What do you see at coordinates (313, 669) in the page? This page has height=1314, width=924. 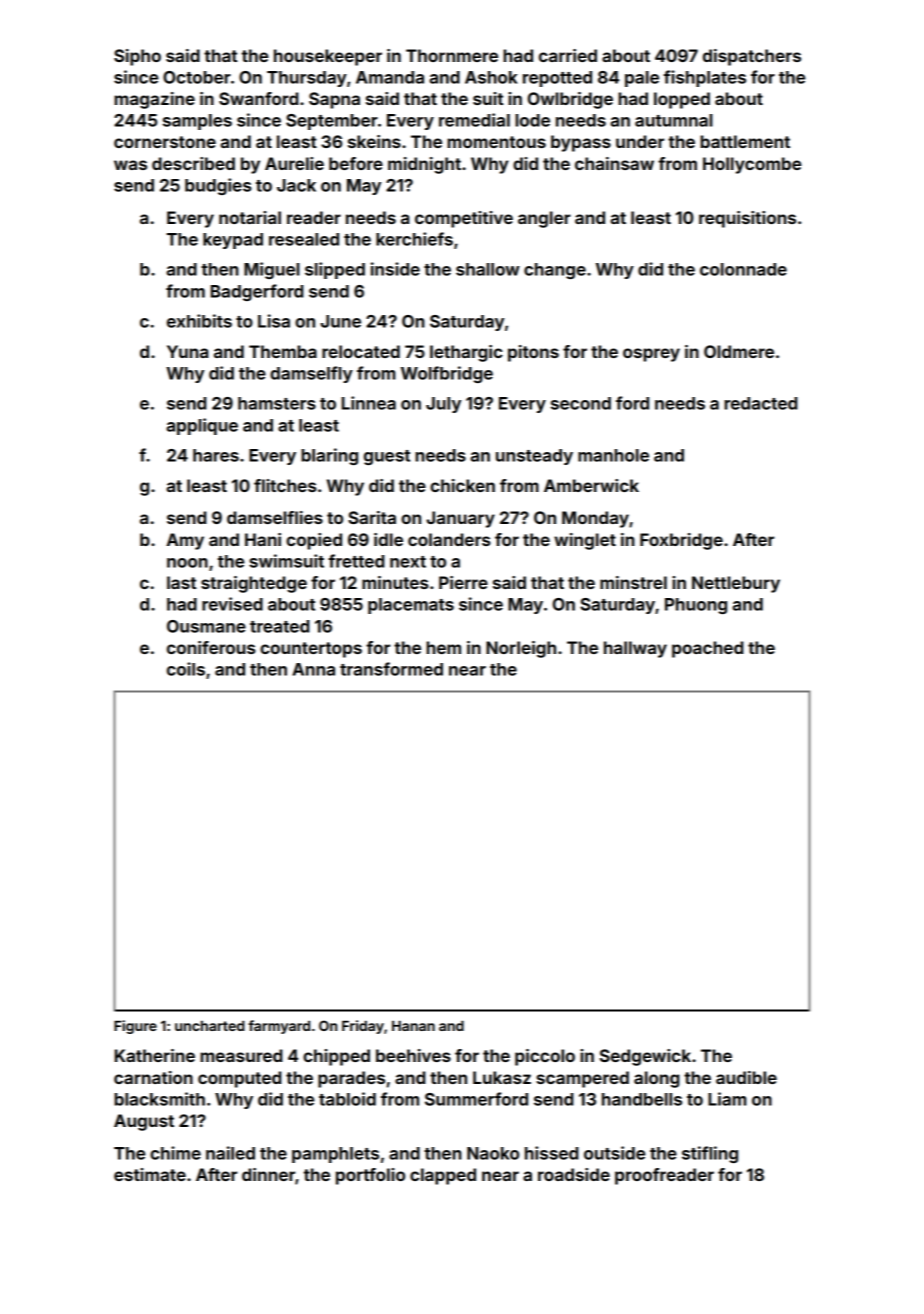 I see `Anna` at bounding box center [313, 669].
